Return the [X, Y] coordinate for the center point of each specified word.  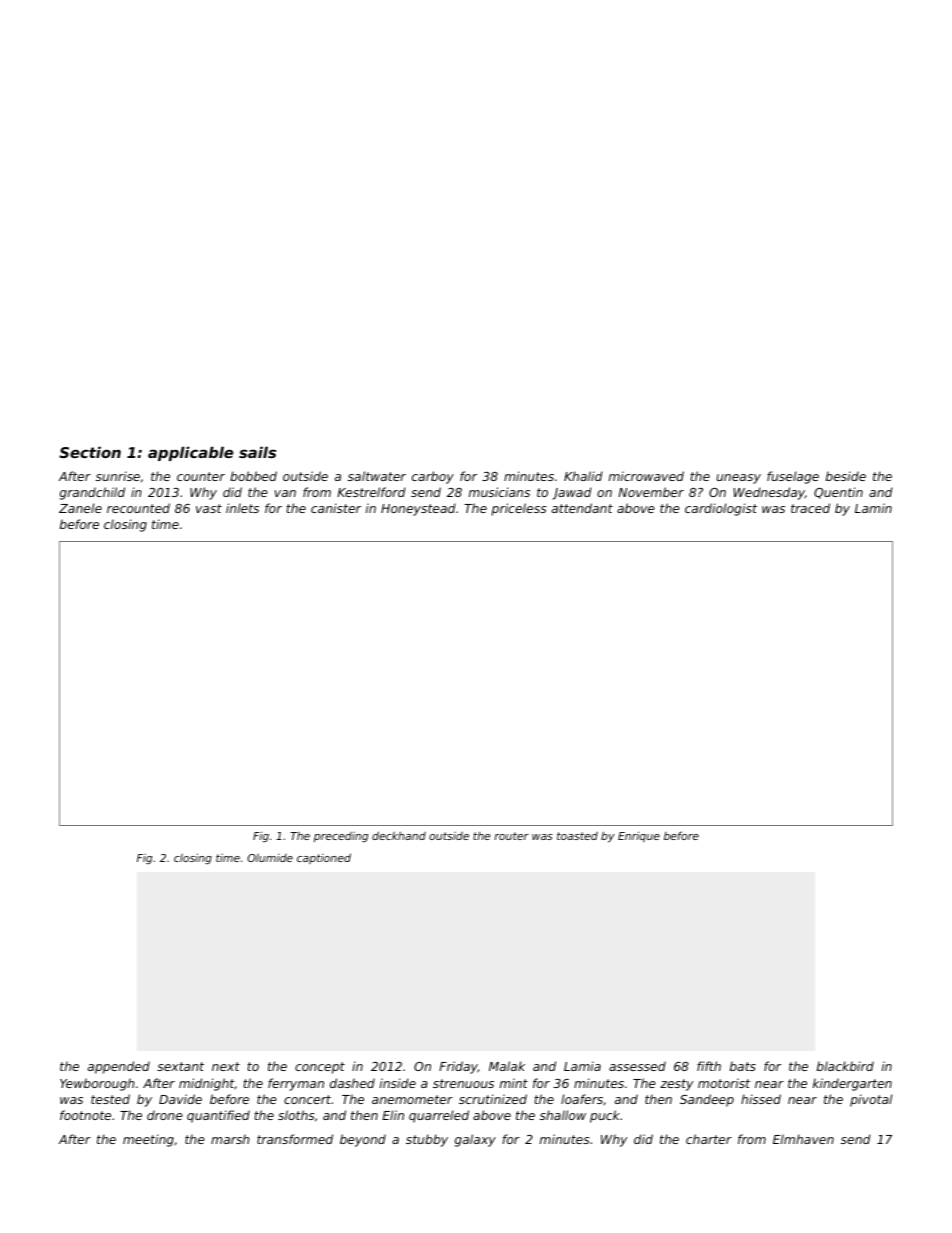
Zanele [80, 508]
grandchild [92, 493]
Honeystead [418, 509]
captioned [324, 858]
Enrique [639, 836]
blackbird [845, 1066]
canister [336, 508]
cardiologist [721, 509]
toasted [577, 836]
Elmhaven [803, 1139]
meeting [148, 1140]
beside [846, 476]
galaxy [475, 1140]
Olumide [270, 858]
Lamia [582, 1066]
